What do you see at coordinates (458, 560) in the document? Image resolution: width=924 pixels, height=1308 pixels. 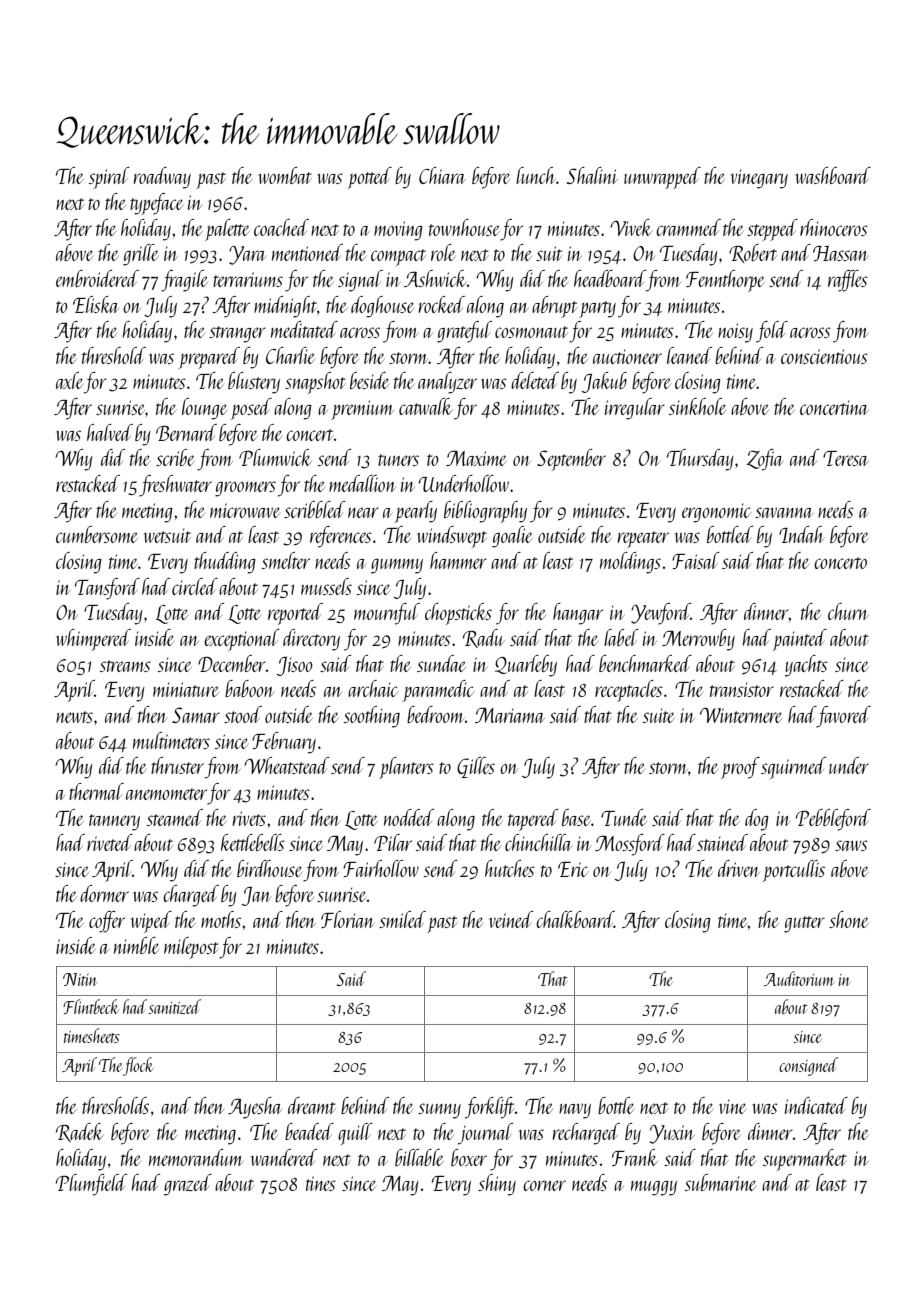 I see `hammer` at bounding box center [458, 560].
